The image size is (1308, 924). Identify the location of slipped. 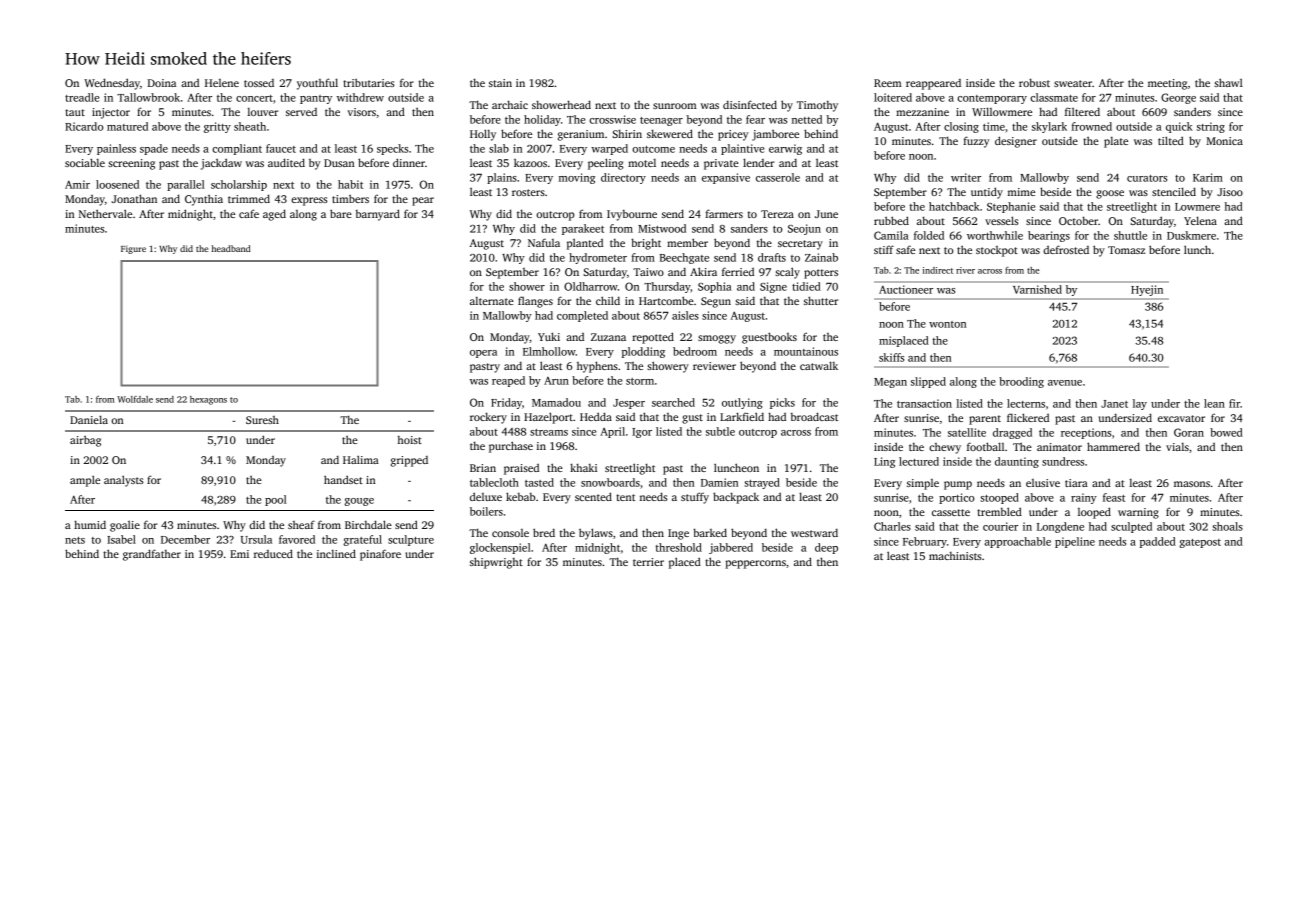
(928, 382).
